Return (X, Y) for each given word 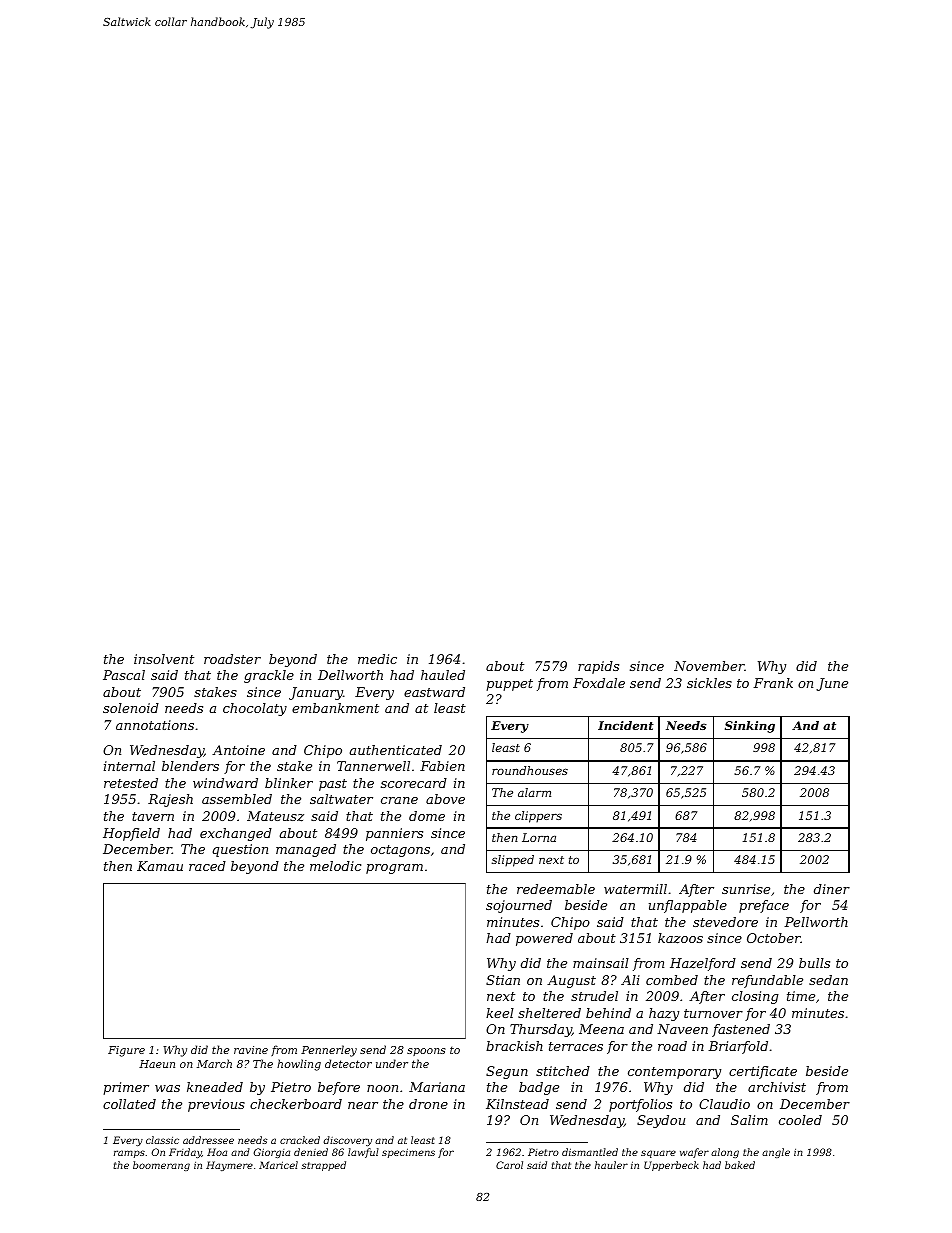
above (445, 799)
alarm (534, 792)
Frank (773, 683)
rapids (598, 667)
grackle (269, 676)
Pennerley (329, 1051)
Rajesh (170, 800)
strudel (594, 996)
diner (832, 889)
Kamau (160, 866)
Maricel (278, 1165)
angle (776, 1153)
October (774, 938)
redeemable (556, 889)
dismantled (590, 1152)
